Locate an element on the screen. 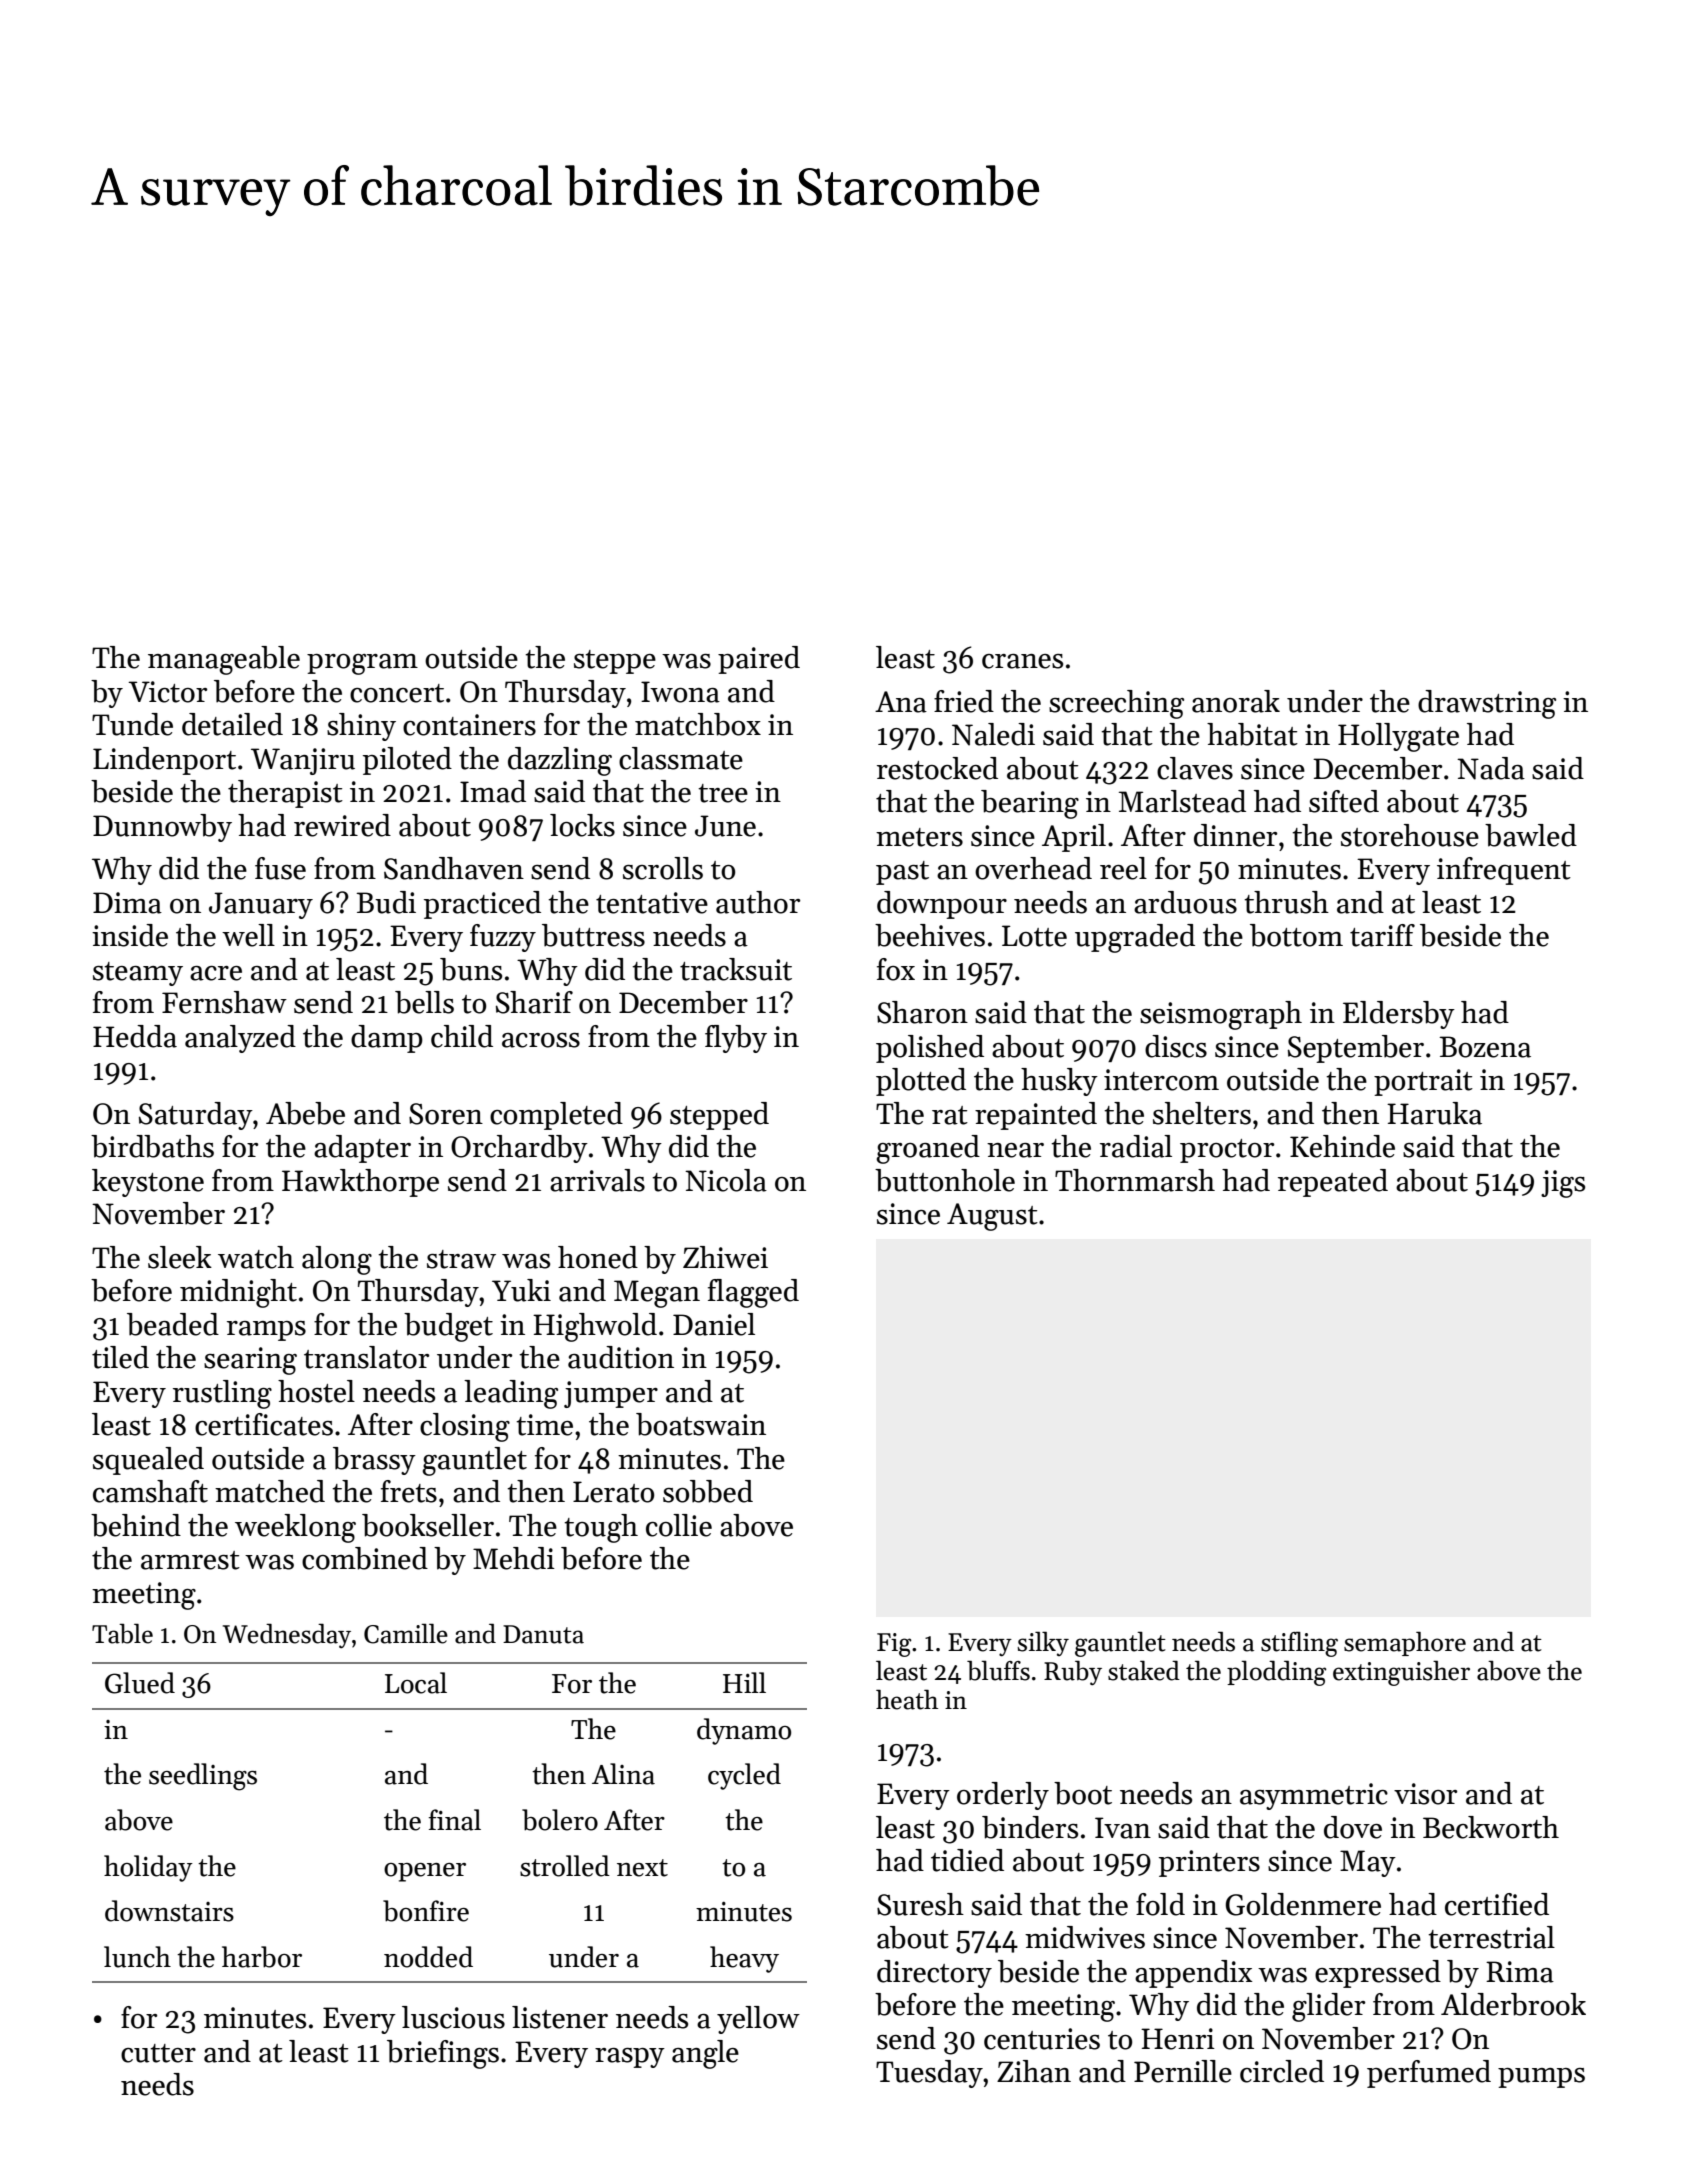 This screenshot has height=2178, width=1683. Zhiwei is located at coordinates (725, 1257).
